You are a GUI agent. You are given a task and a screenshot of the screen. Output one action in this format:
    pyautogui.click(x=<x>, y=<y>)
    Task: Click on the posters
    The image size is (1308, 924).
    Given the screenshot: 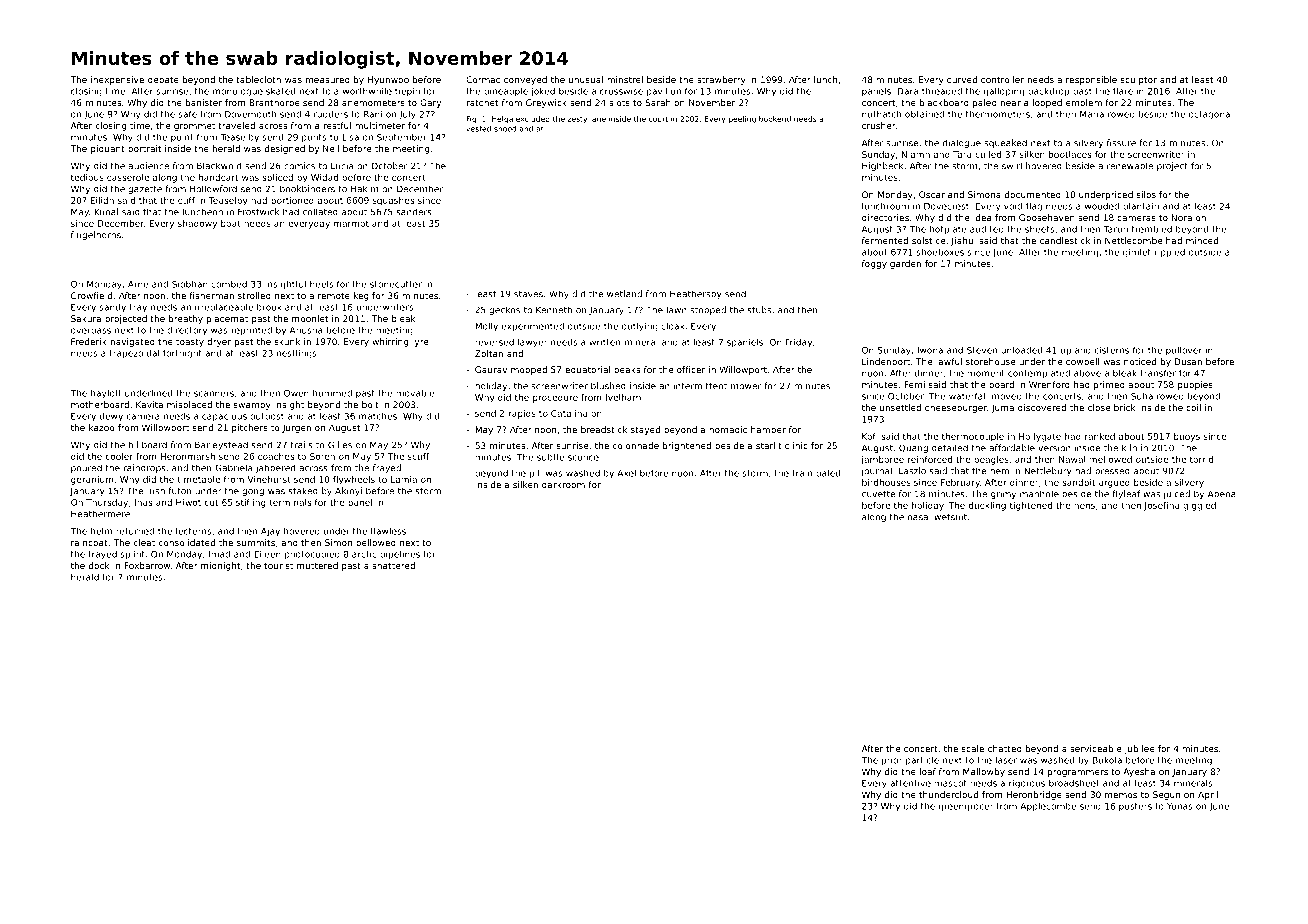 What is the action you would take?
    pyautogui.click(x=1135, y=807)
